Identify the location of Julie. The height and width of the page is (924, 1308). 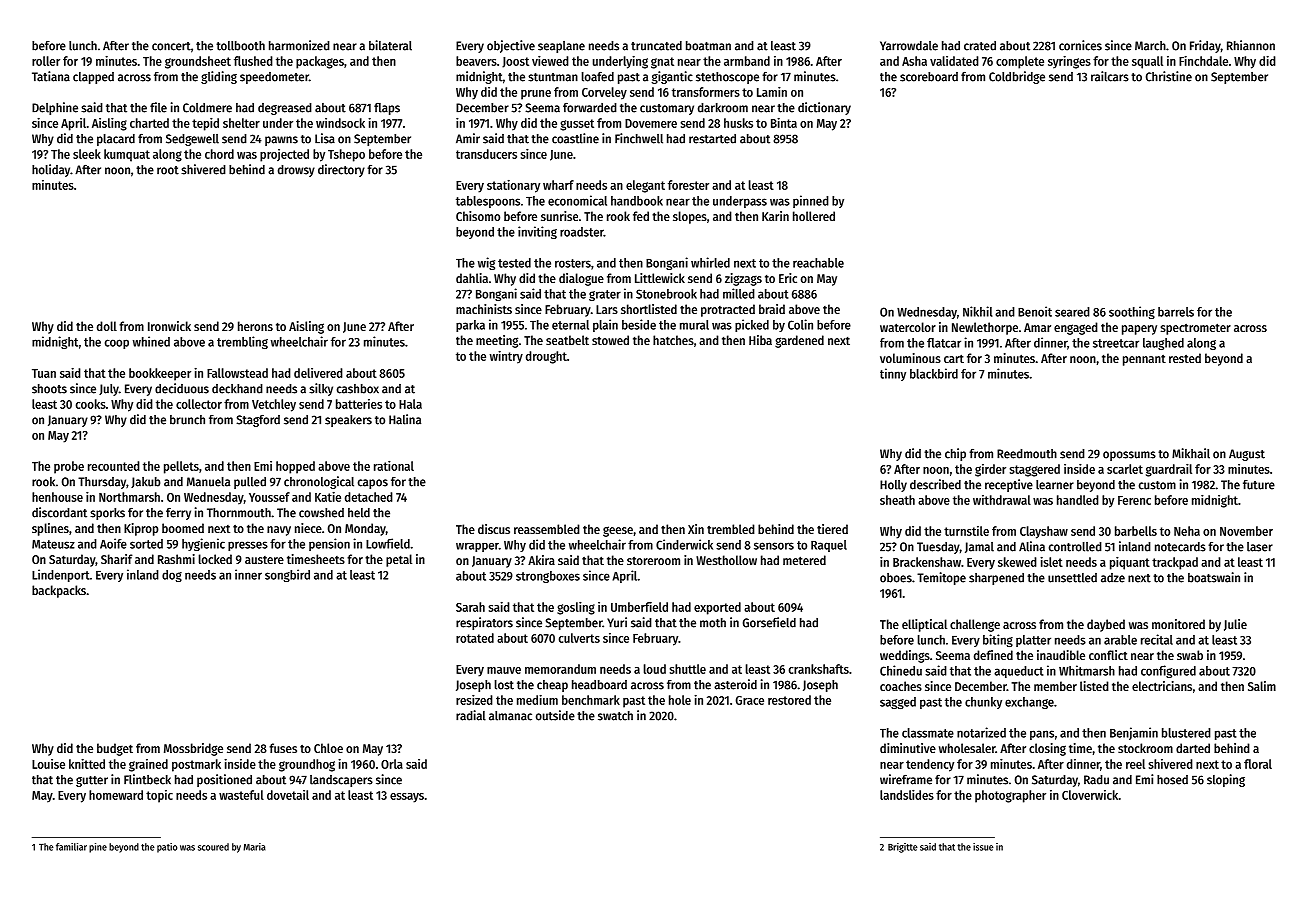
(1235, 625).
